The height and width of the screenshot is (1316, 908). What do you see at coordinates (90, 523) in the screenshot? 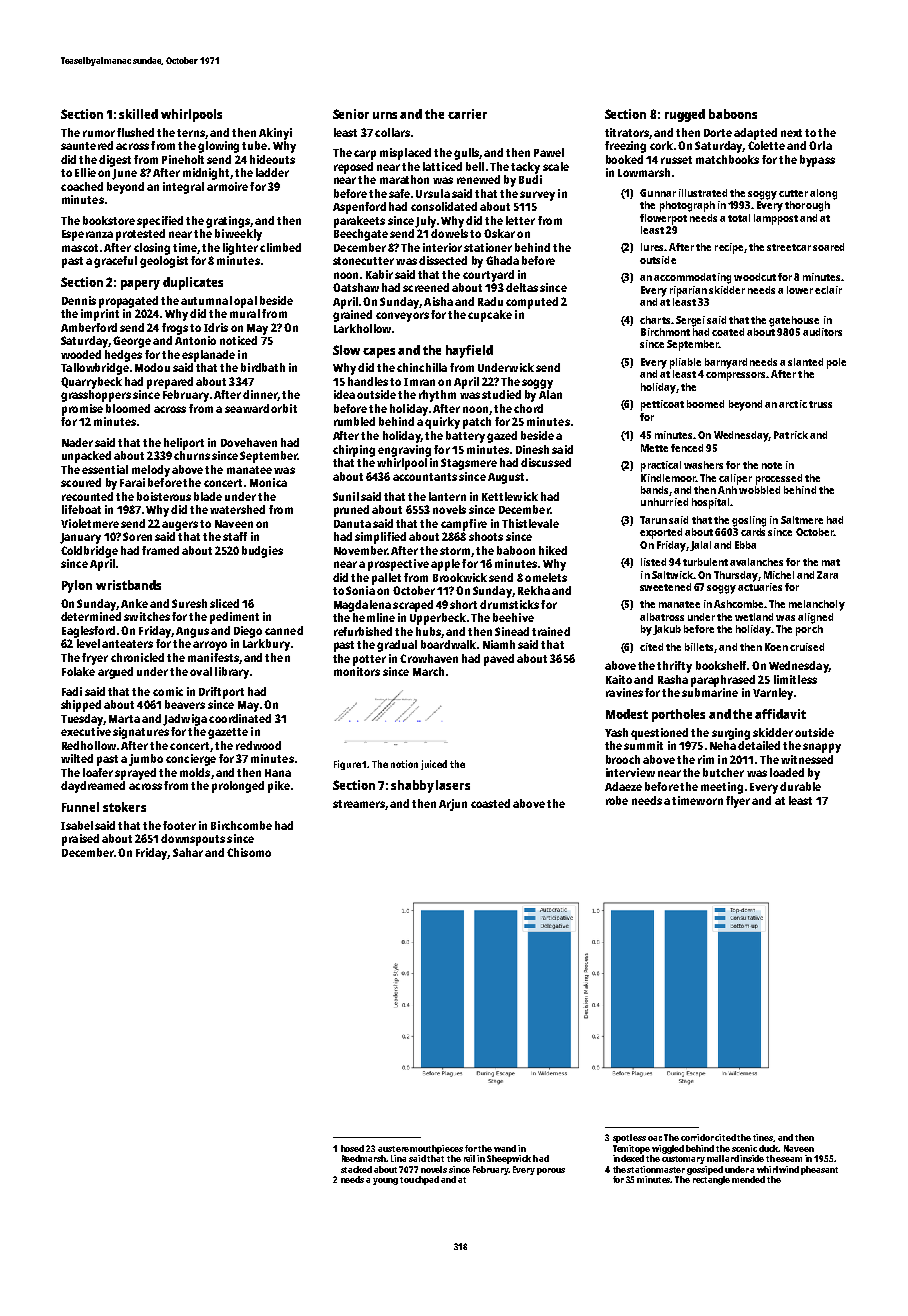
I see `Violetmere` at bounding box center [90, 523].
